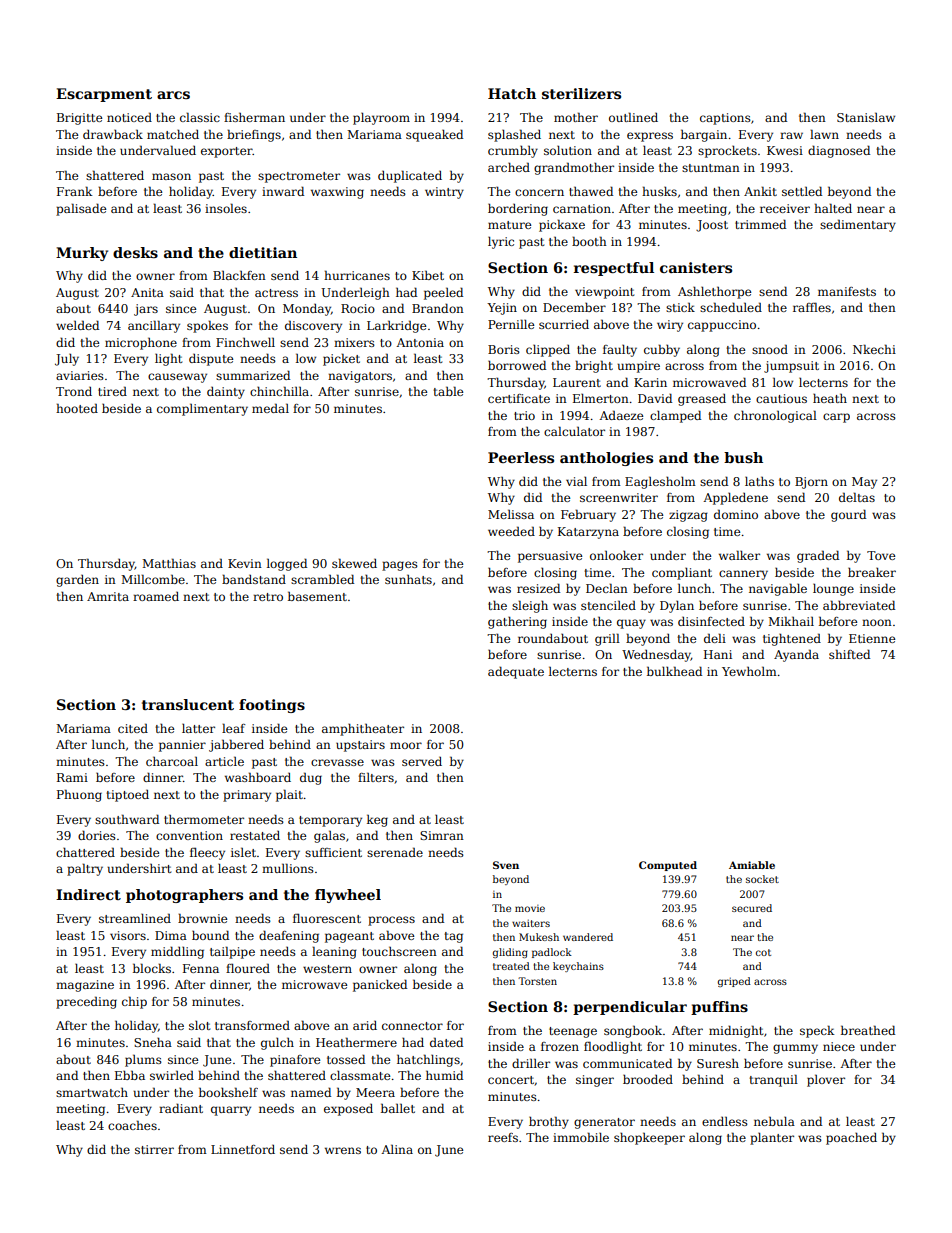 This screenshot has width=952, height=1233. Describe the element at coordinates (381, 119) in the screenshot. I see `playroom` at that location.
